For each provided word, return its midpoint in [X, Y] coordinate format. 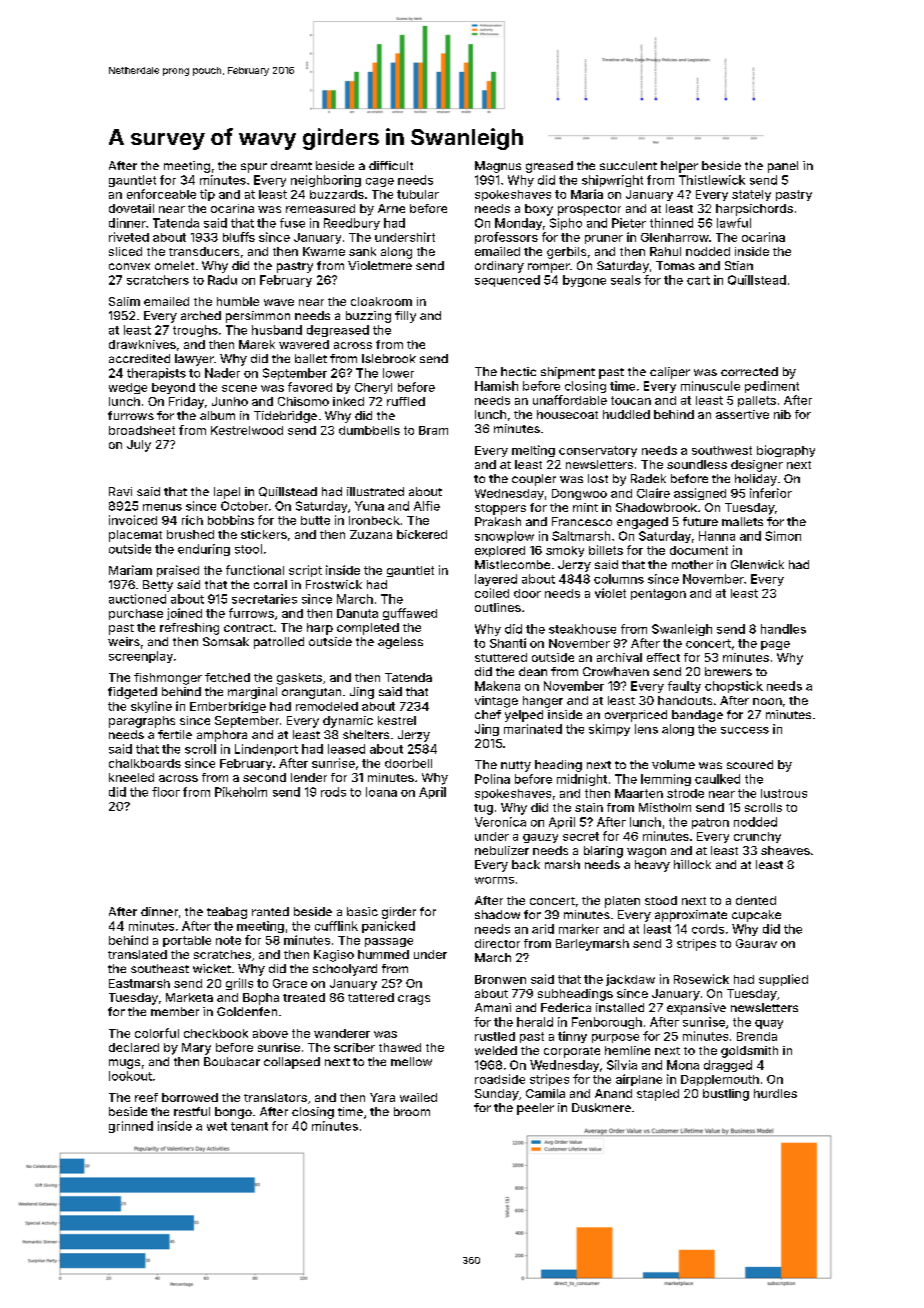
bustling [726, 1095]
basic [362, 911]
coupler [534, 480]
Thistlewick [712, 180]
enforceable [161, 194]
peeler [535, 1109]
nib [782, 414]
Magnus [498, 167]
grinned [131, 1127]
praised [178, 571]
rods [333, 792]
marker [579, 929]
